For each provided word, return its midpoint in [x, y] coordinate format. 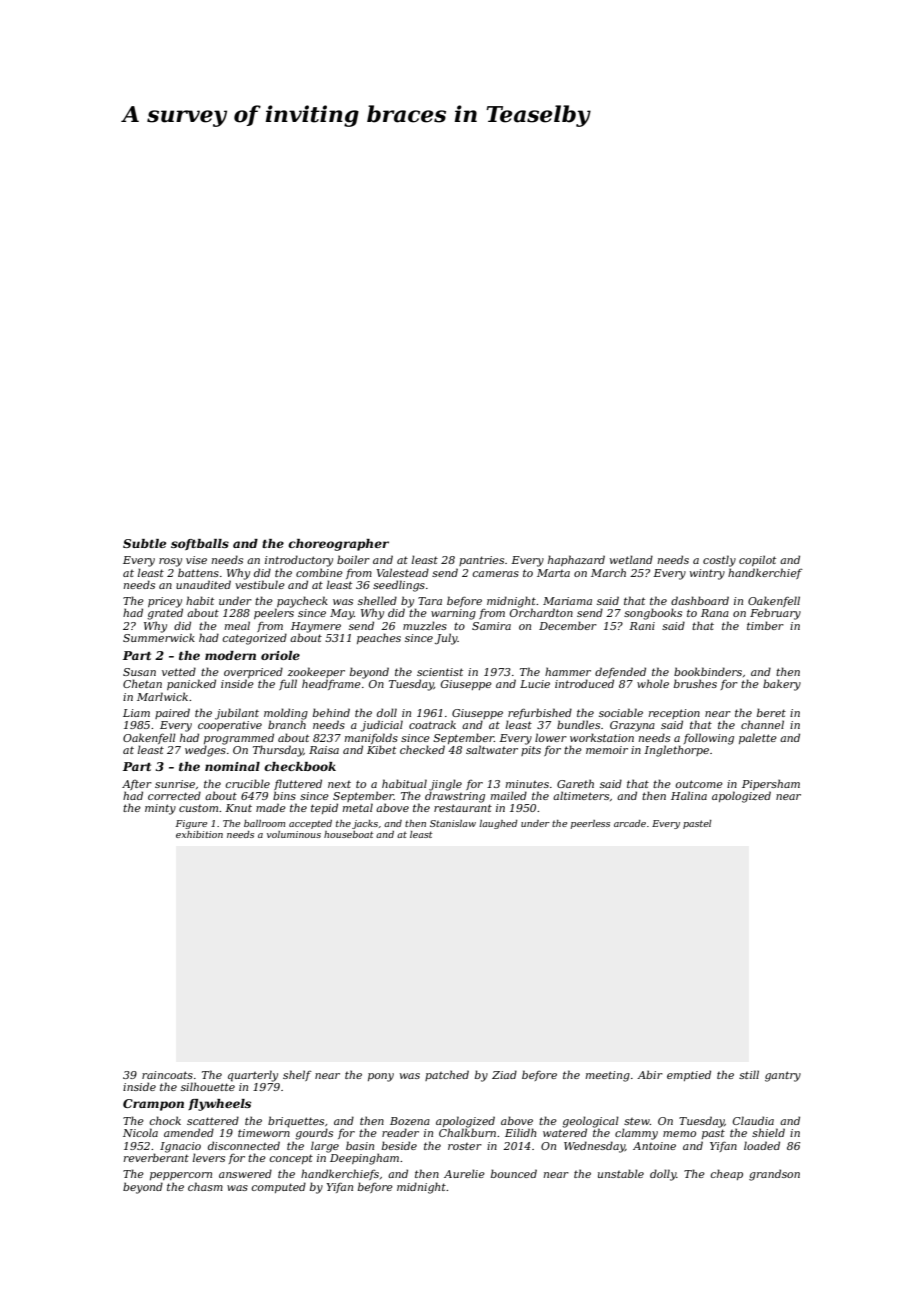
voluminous [294, 834]
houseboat [348, 834]
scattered [213, 1120]
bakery [782, 685]
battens [198, 572]
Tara [430, 601]
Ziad [504, 1074]
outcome [699, 784]
